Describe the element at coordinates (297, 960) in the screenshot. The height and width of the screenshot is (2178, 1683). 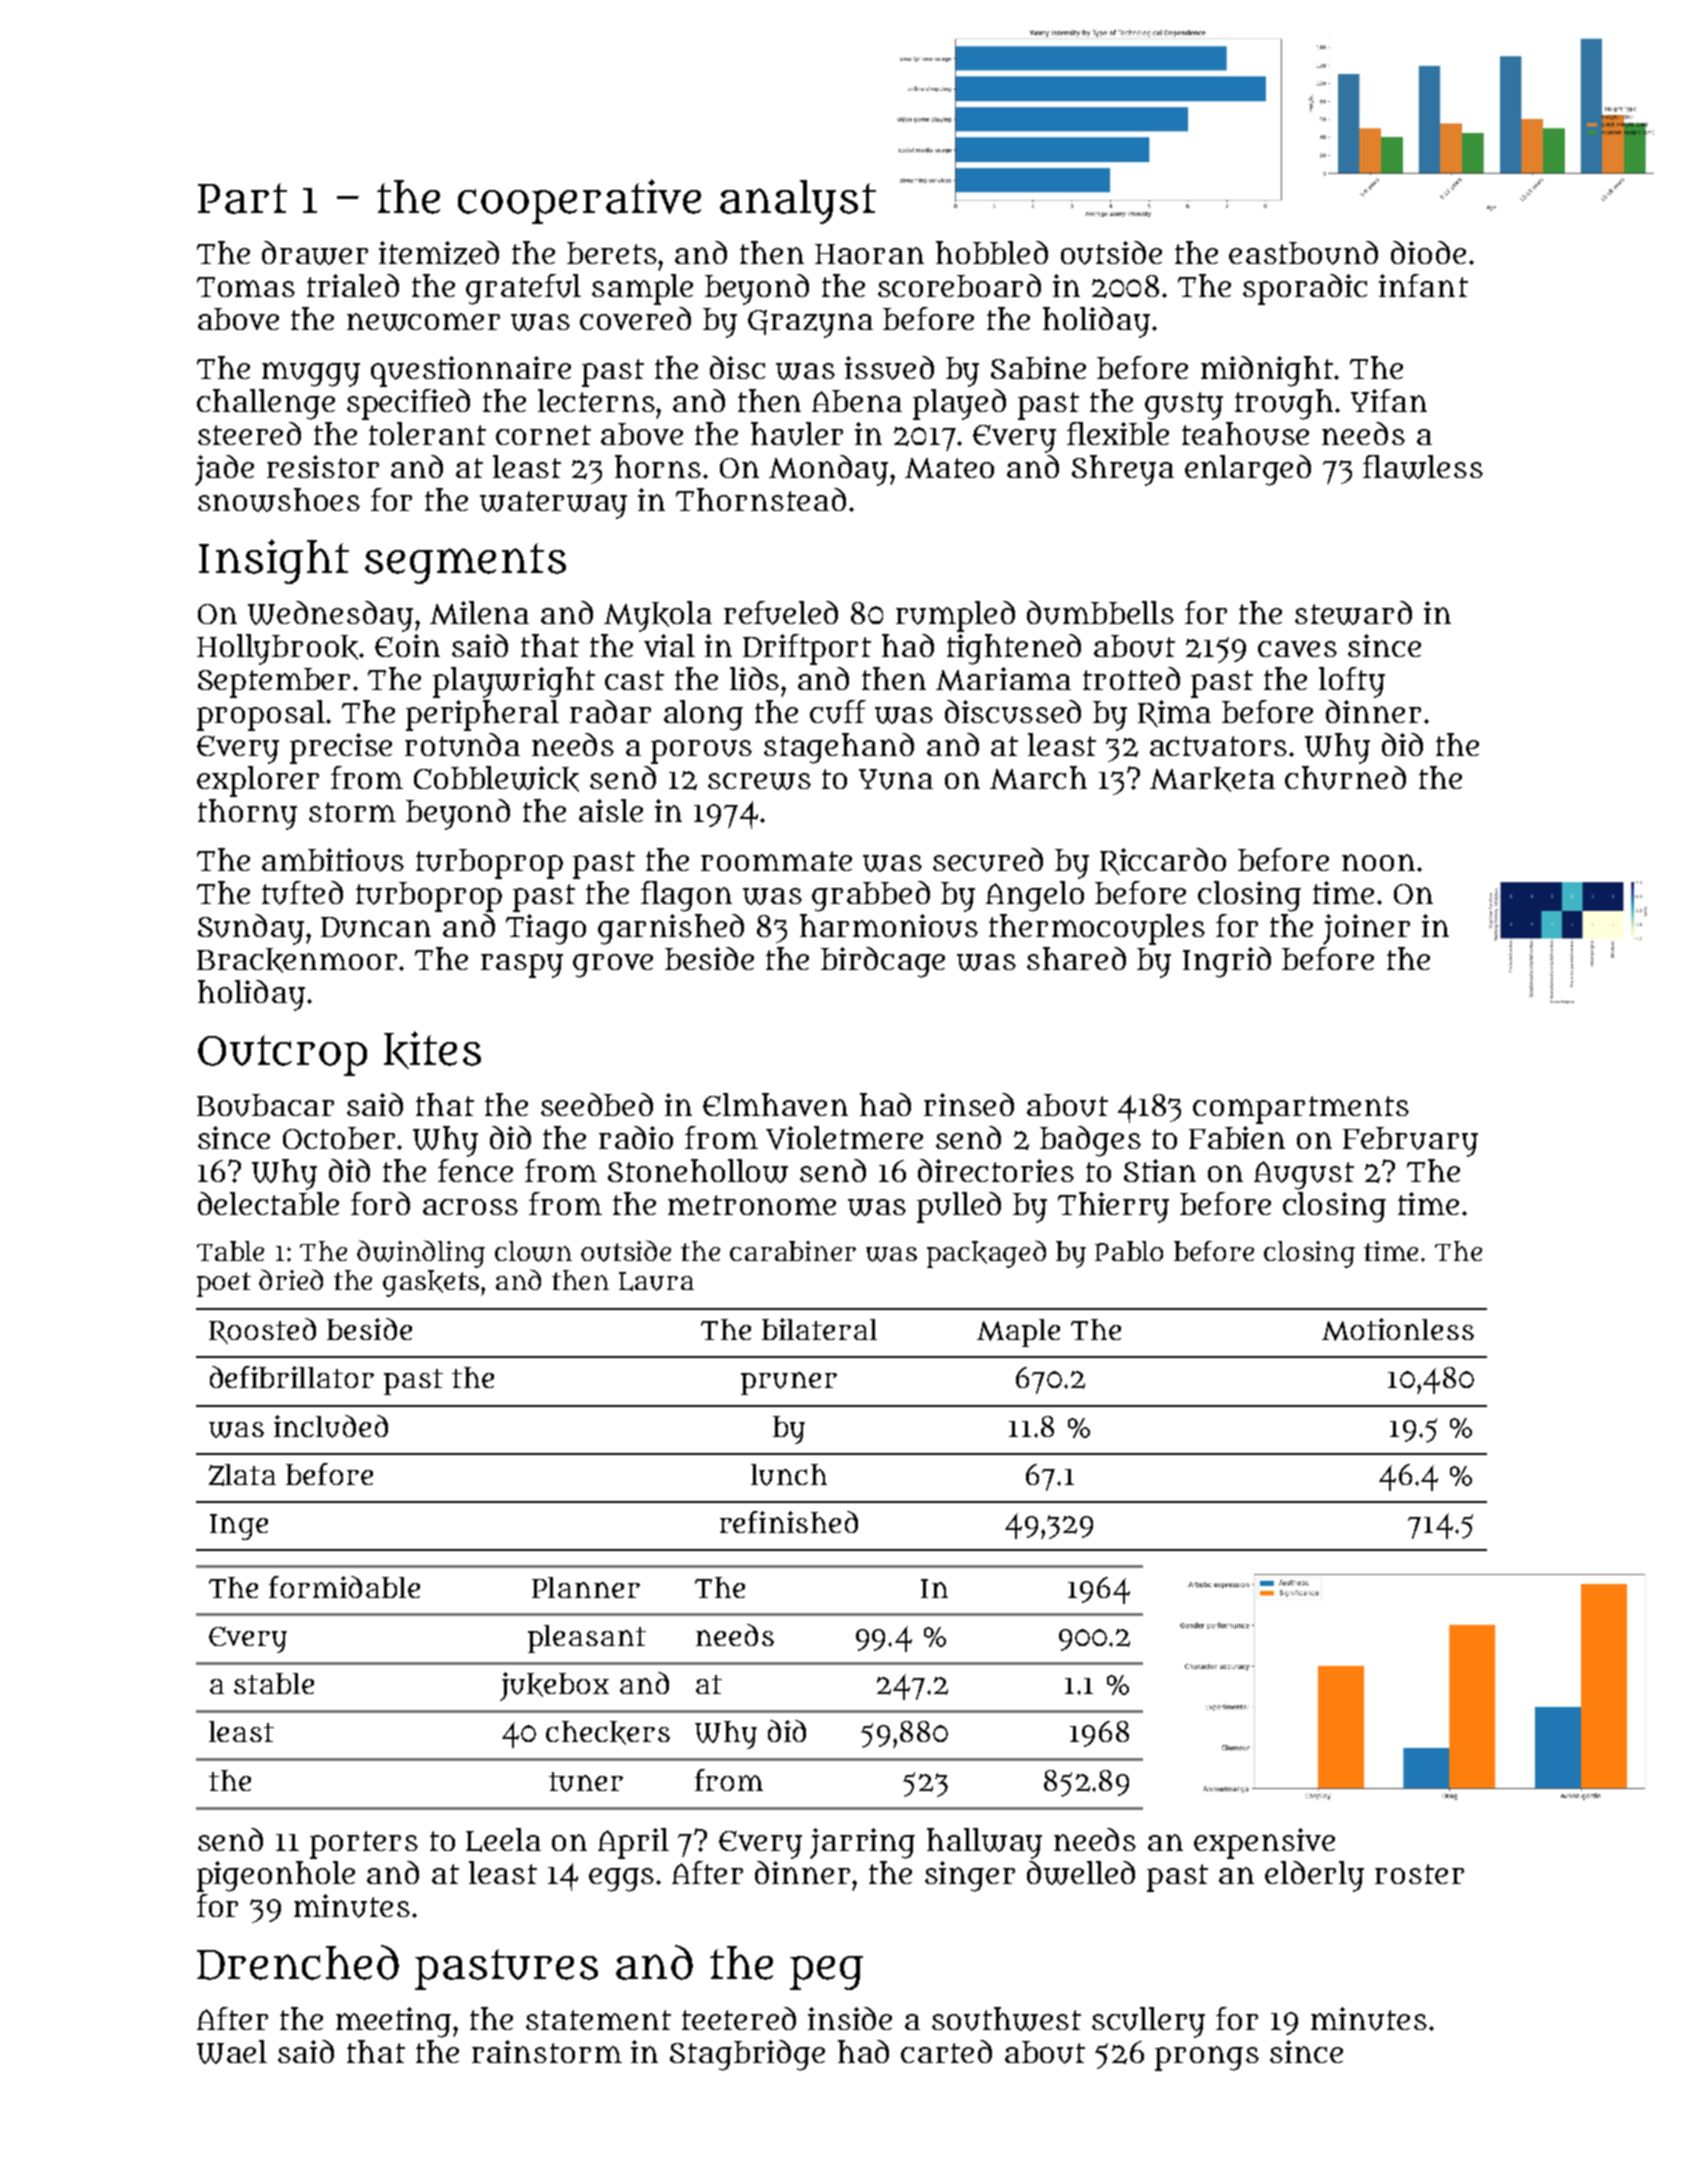
I see `Brackenmoor` at that location.
